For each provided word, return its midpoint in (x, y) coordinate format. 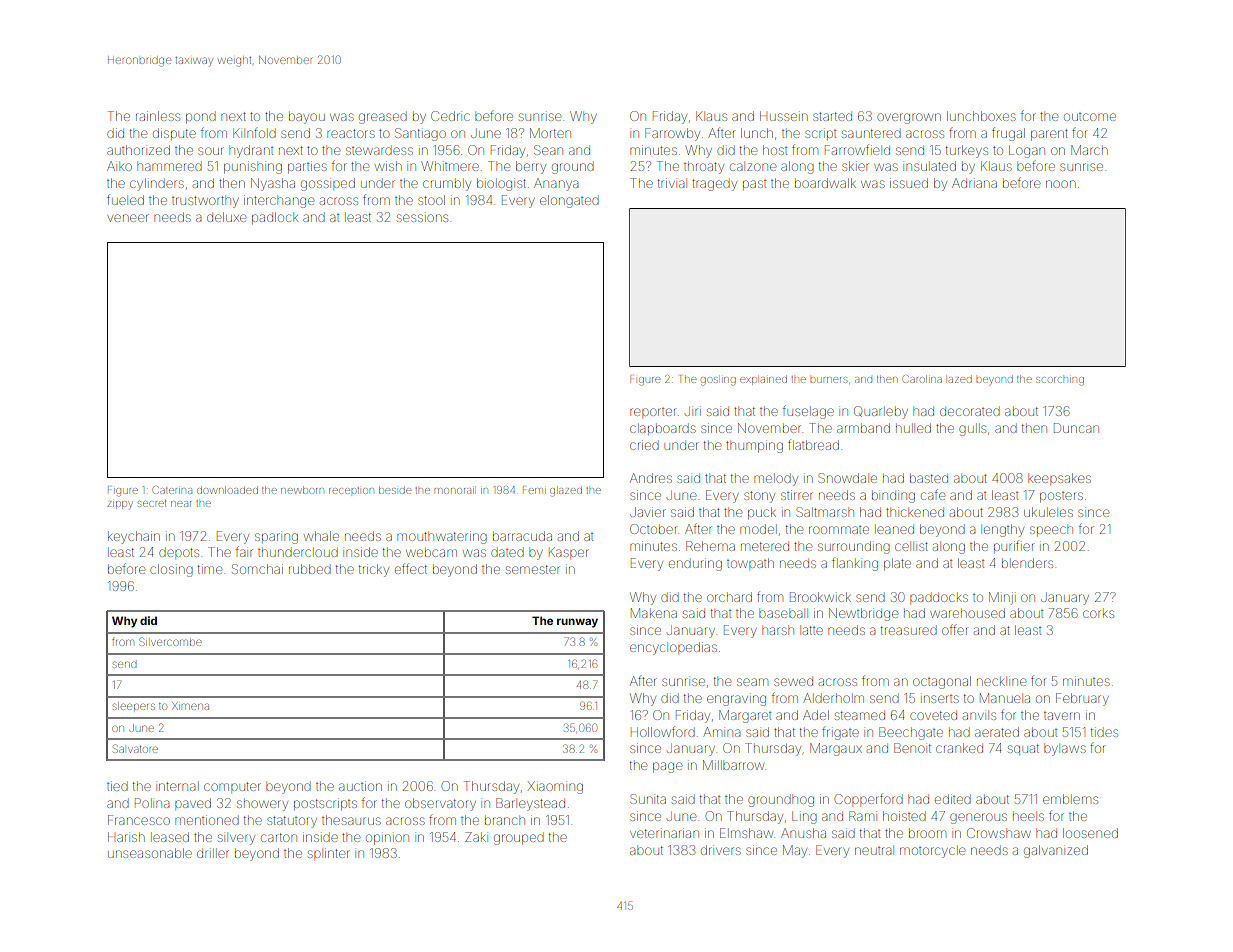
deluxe (226, 217)
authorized (138, 150)
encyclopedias (673, 648)
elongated (569, 201)
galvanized (1056, 851)
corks (1098, 614)
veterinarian (664, 833)
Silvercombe (170, 641)
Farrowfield (857, 149)
